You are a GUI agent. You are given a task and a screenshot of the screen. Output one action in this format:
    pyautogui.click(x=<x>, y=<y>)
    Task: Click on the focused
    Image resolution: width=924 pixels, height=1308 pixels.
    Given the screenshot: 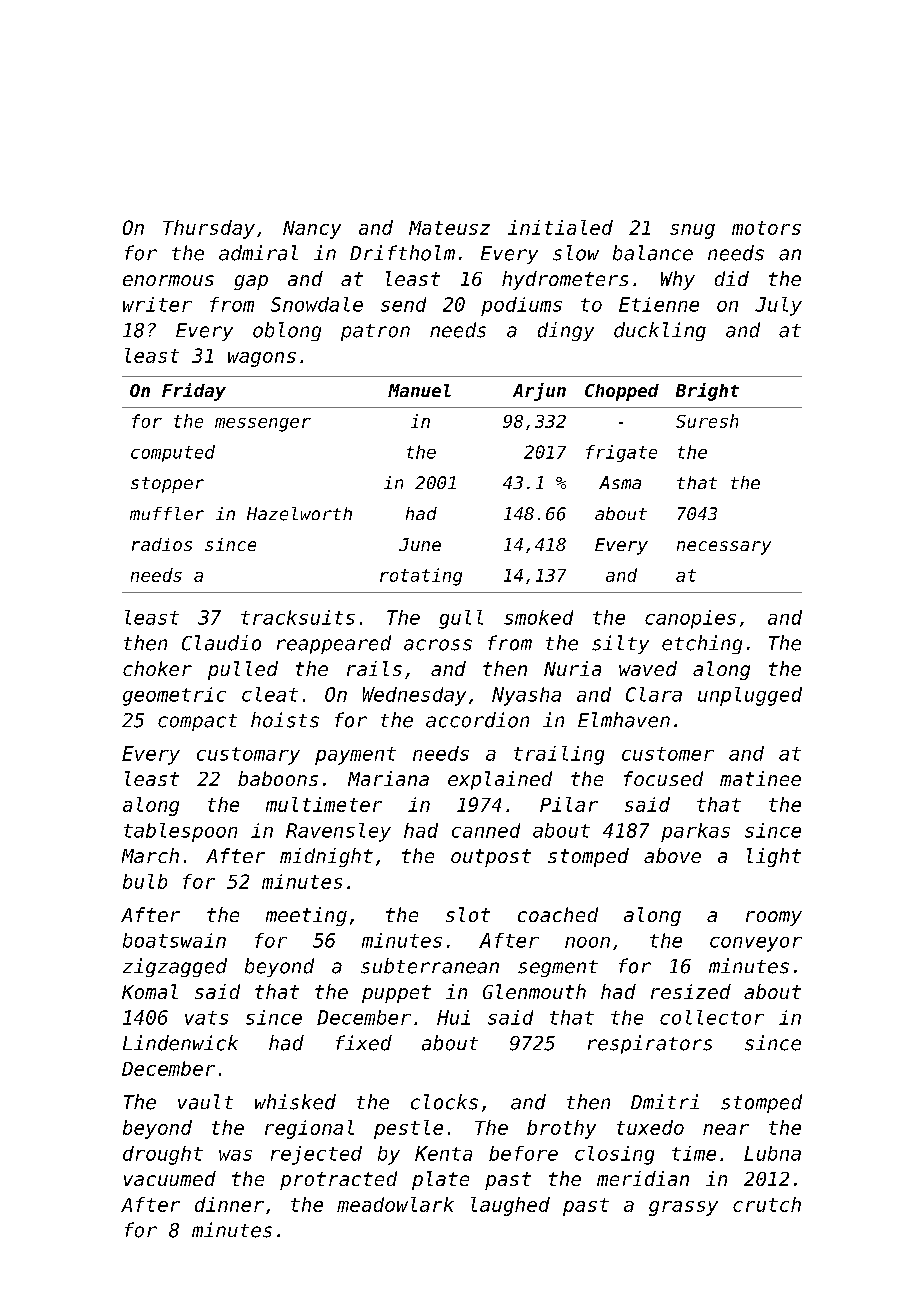 What is the action you would take?
    pyautogui.click(x=663, y=778)
